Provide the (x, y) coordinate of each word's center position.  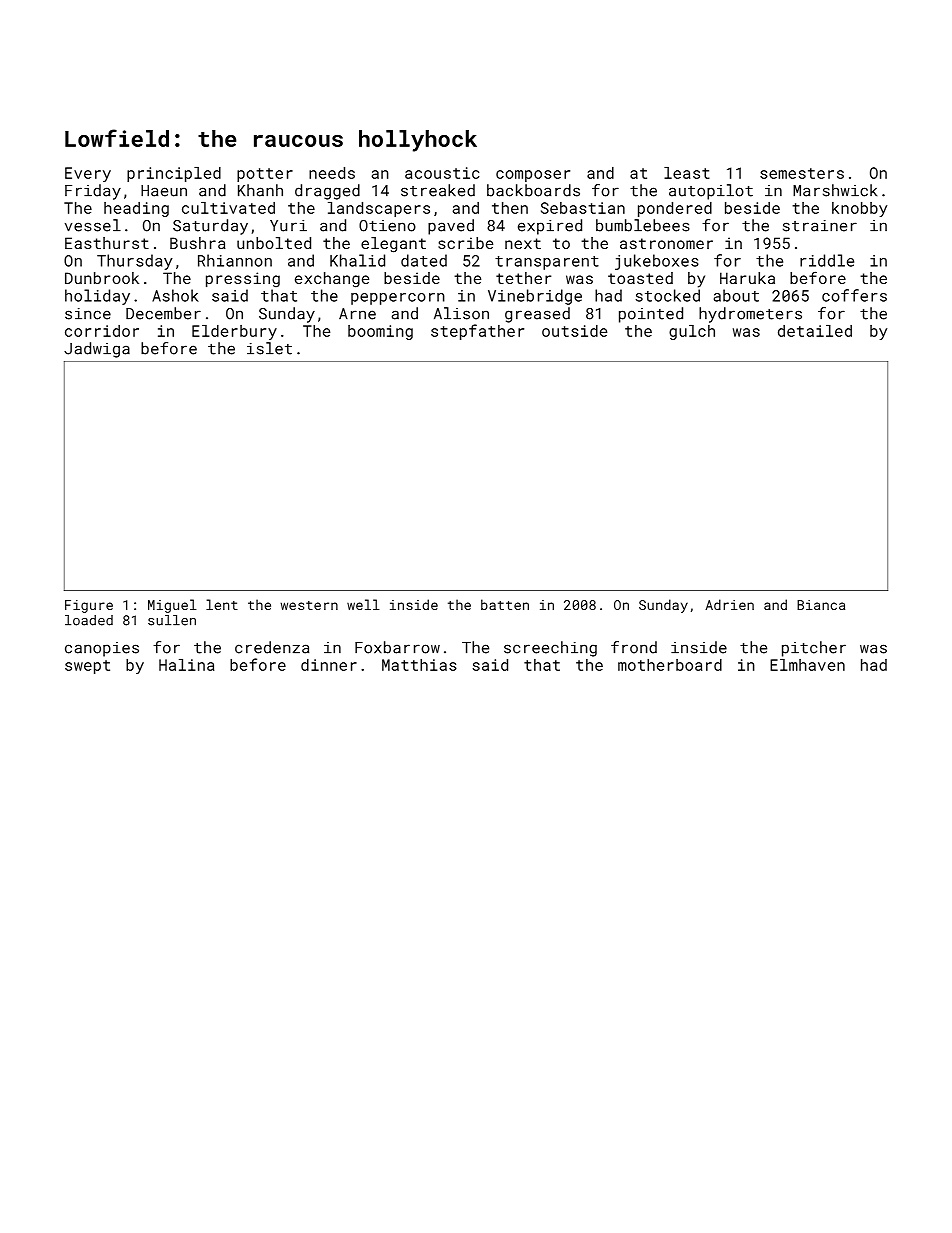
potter (265, 175)
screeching (550, 649)
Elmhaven (807, 665)
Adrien (729, 604)
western (309, 605)
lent (222, 604)
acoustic (442, 173)
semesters (802, 173)
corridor (102, 331)
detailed (815, 331)
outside (574, 331)
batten (505, 604)
